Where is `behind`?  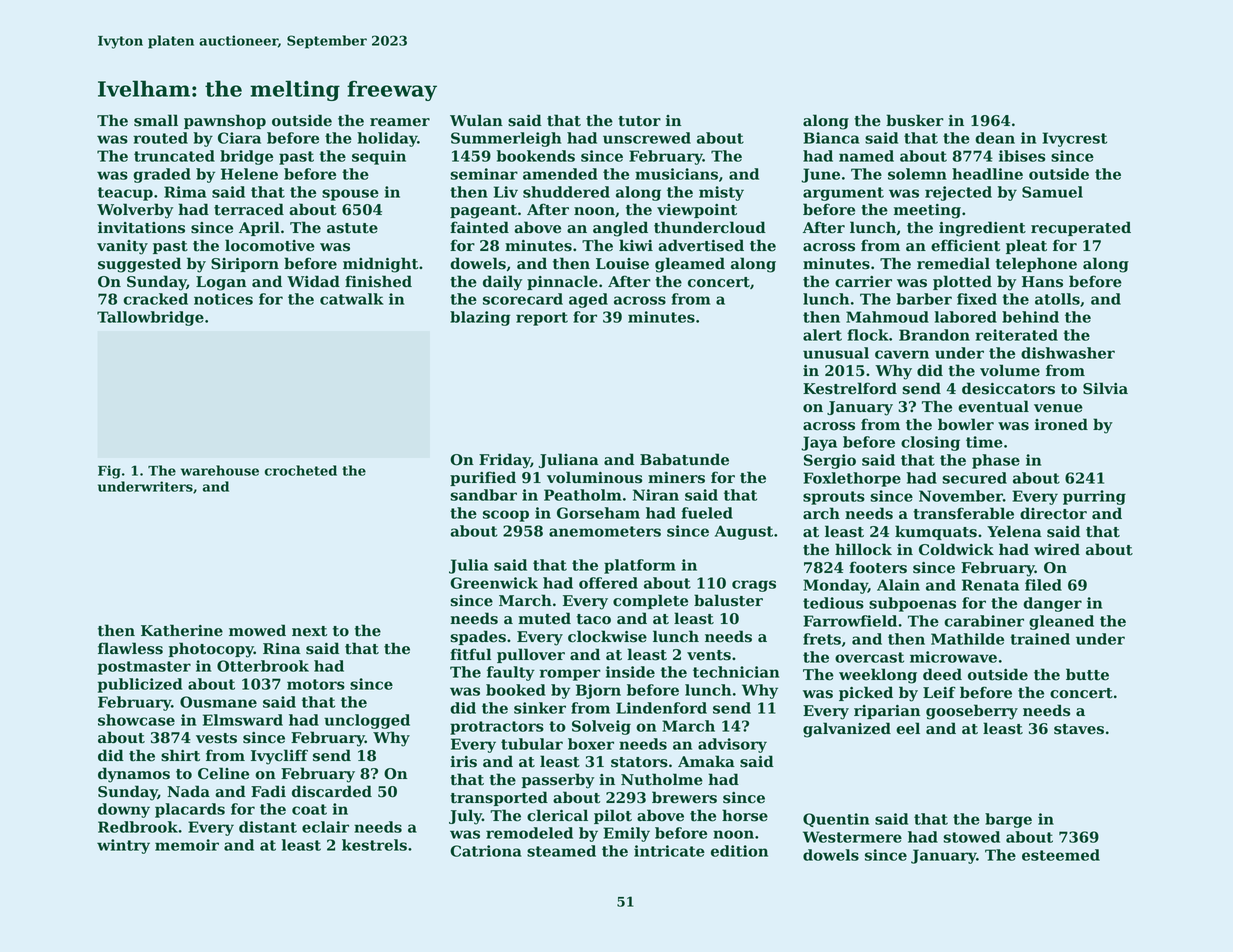 behind is located at coordinates (1030, 317).
